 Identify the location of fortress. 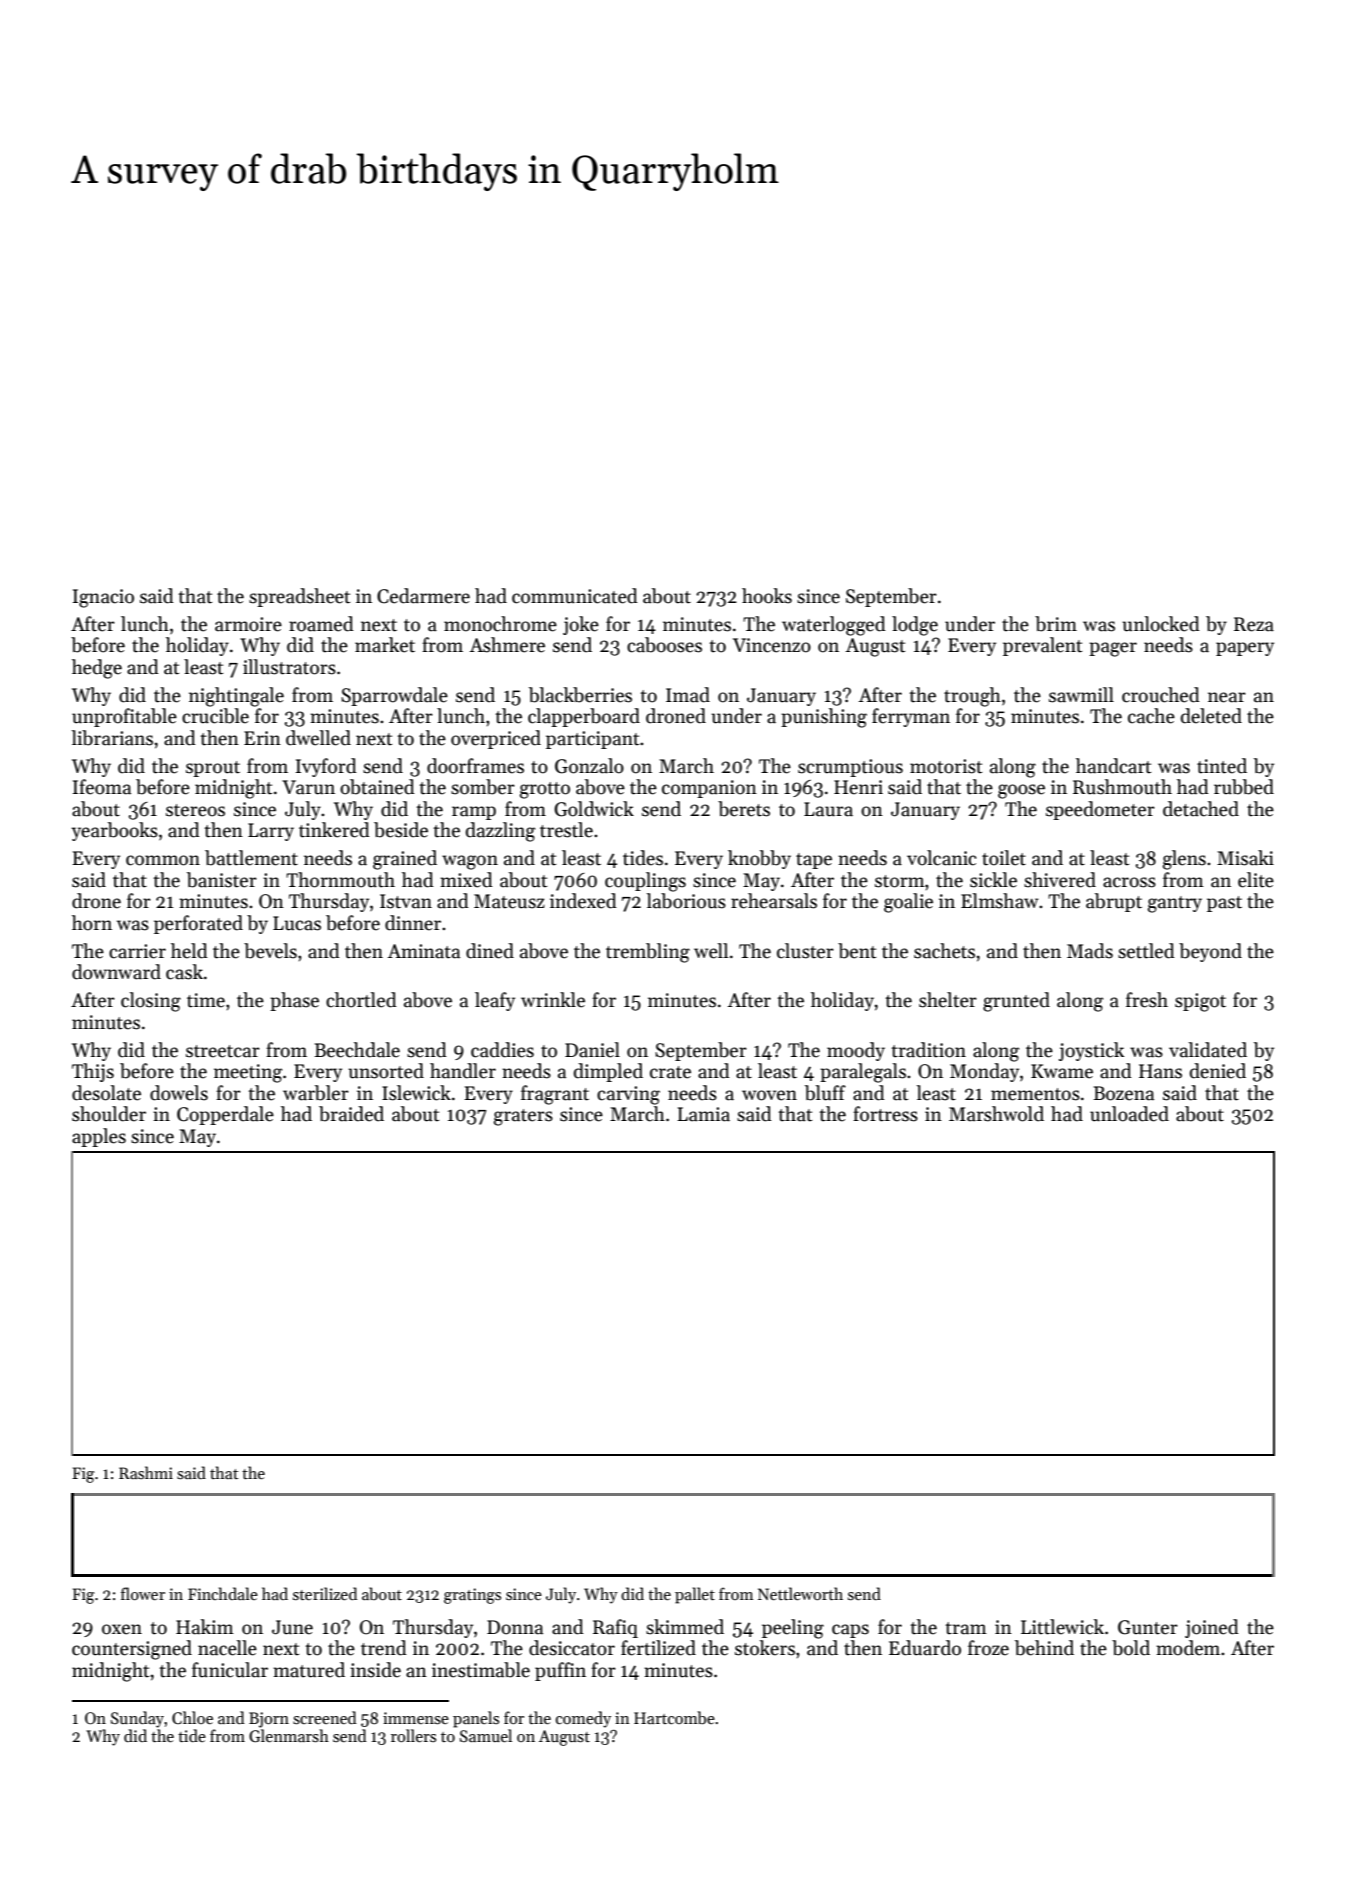
(885, 1114).
